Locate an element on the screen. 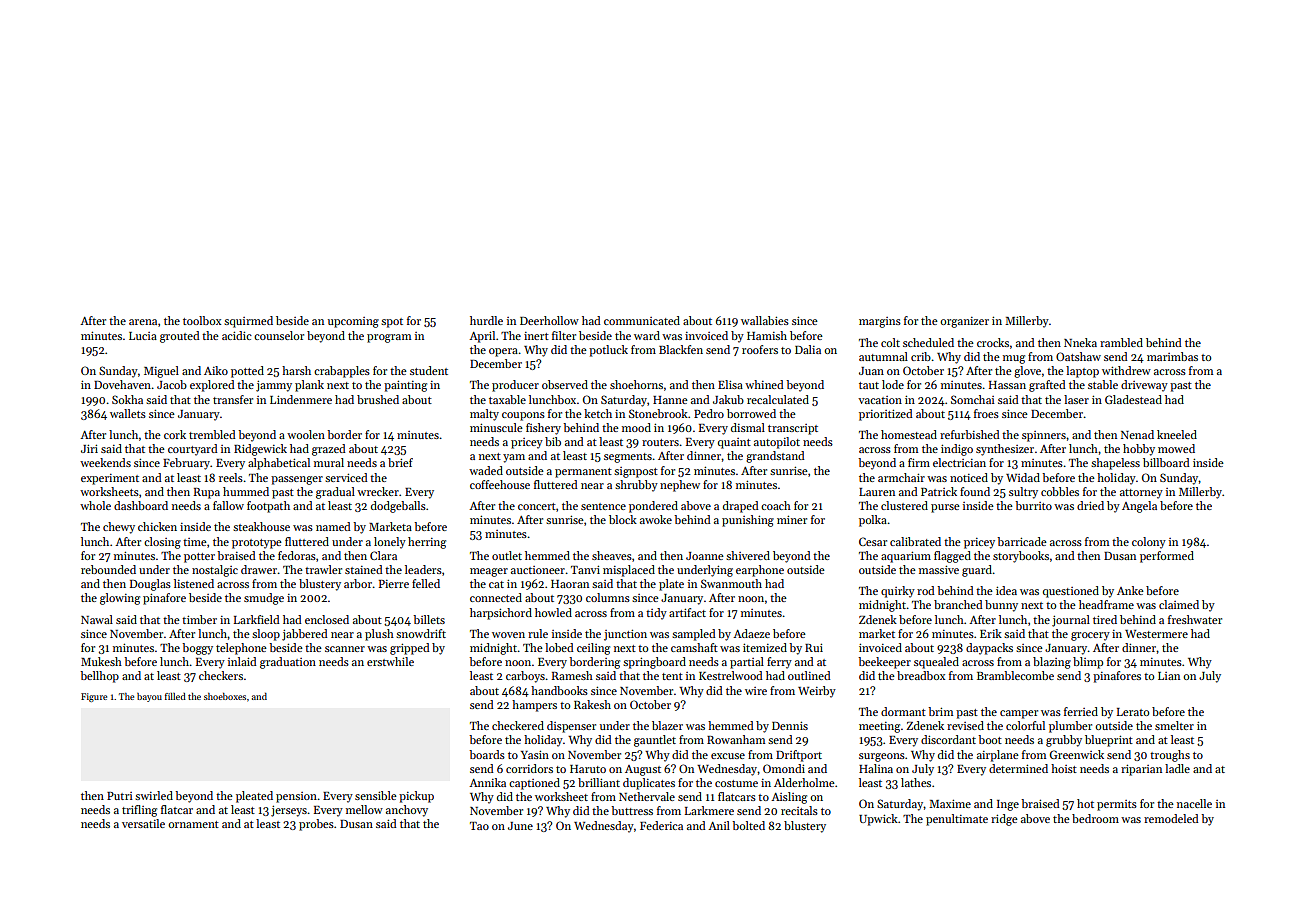  Anil is located at coordinates (719, 825).
